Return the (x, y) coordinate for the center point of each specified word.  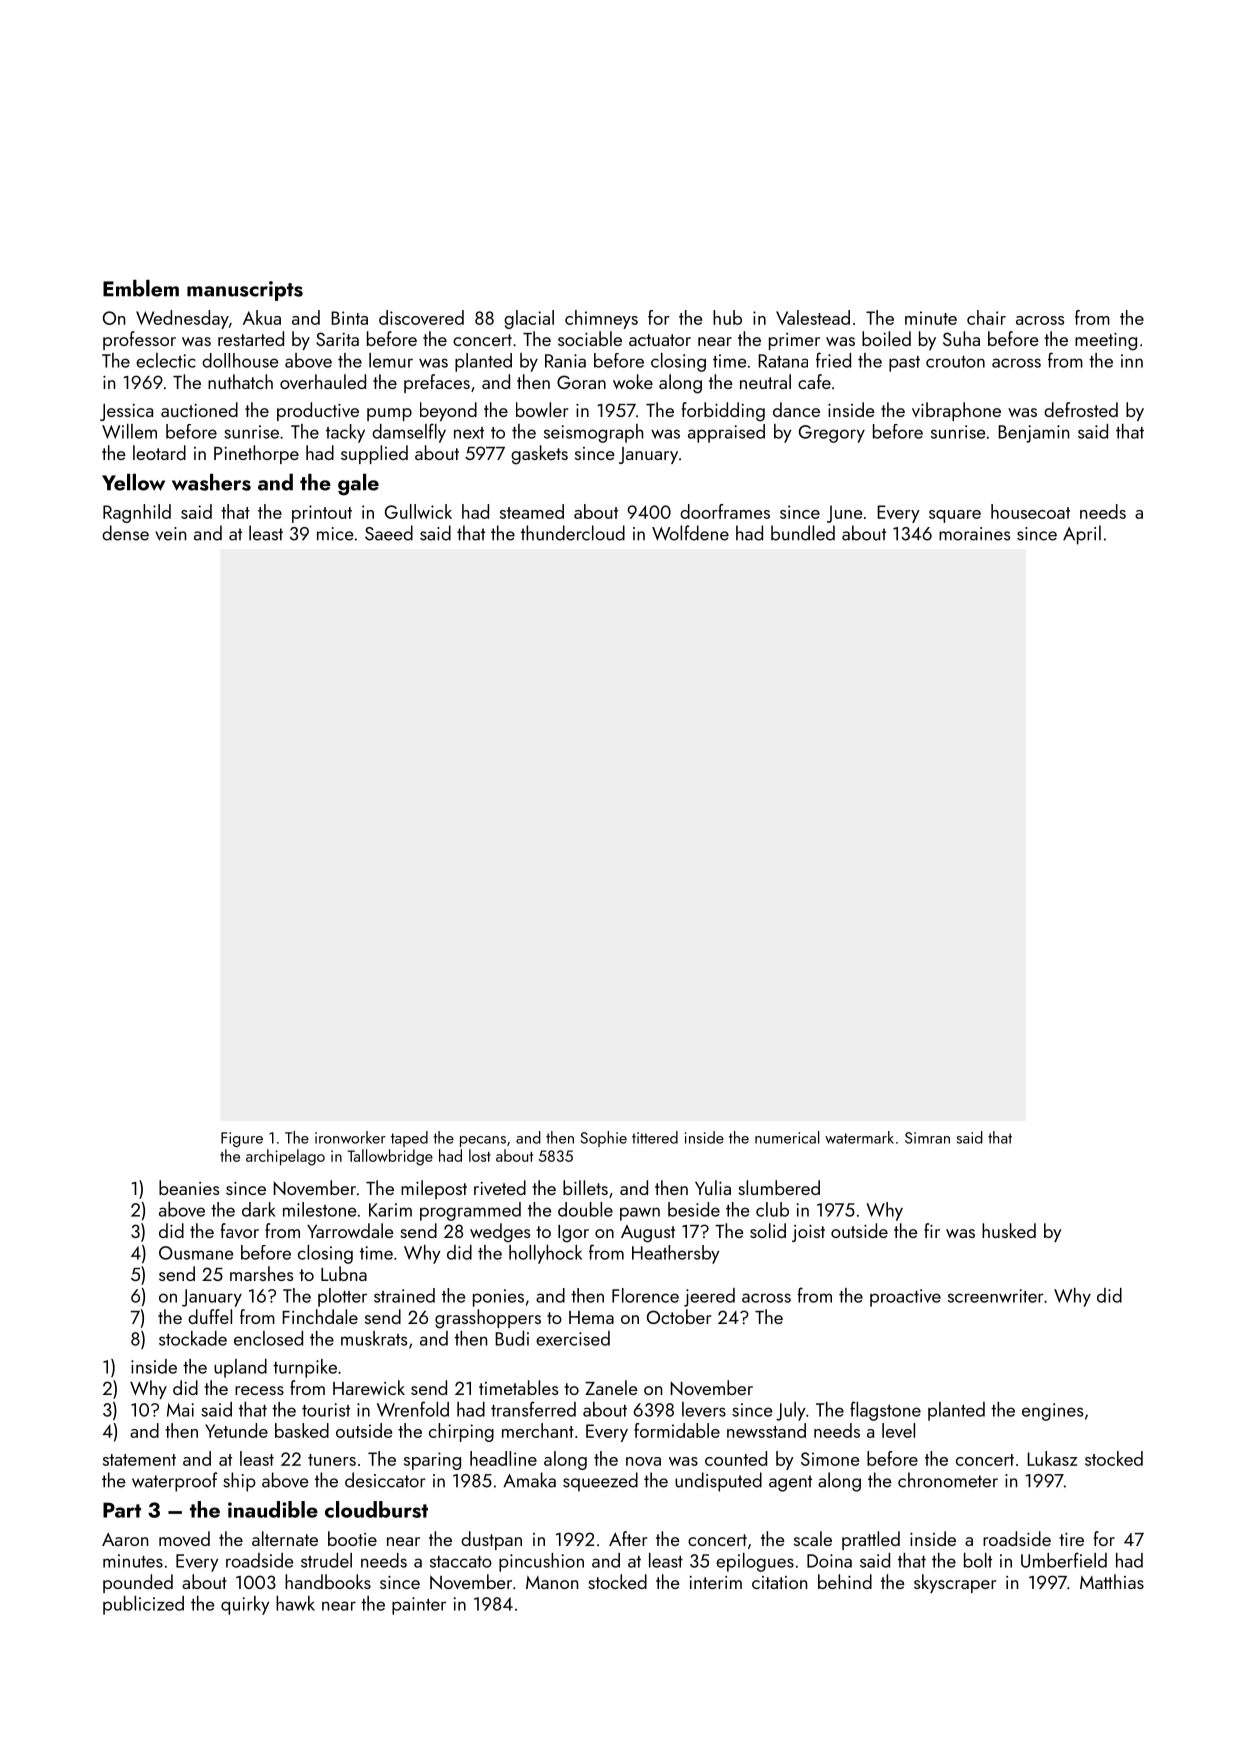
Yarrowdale (350, 1230)
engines (1052, 1412)
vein (170, 534)
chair (986, 317)
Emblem (141, 288)
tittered (655, 1137)
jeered (709, 1297)
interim (715, 1582)
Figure (242, 1139)
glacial (529, 319)
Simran (927, 1138)
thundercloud (573, 533)
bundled (803, 533)
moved (184, 1538)
